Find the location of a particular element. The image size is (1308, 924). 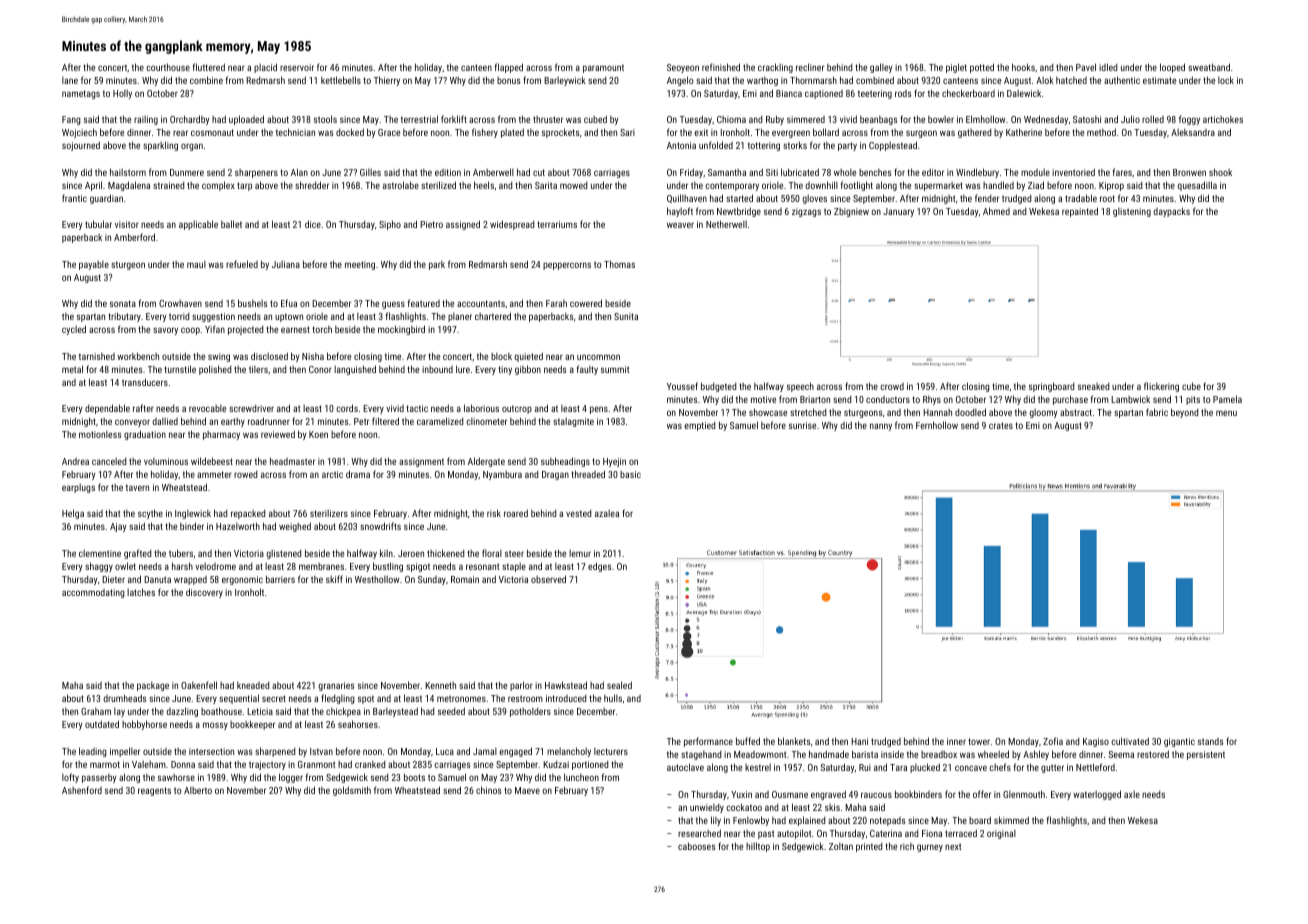

gigantic is located at coordinates (1179, 742).
